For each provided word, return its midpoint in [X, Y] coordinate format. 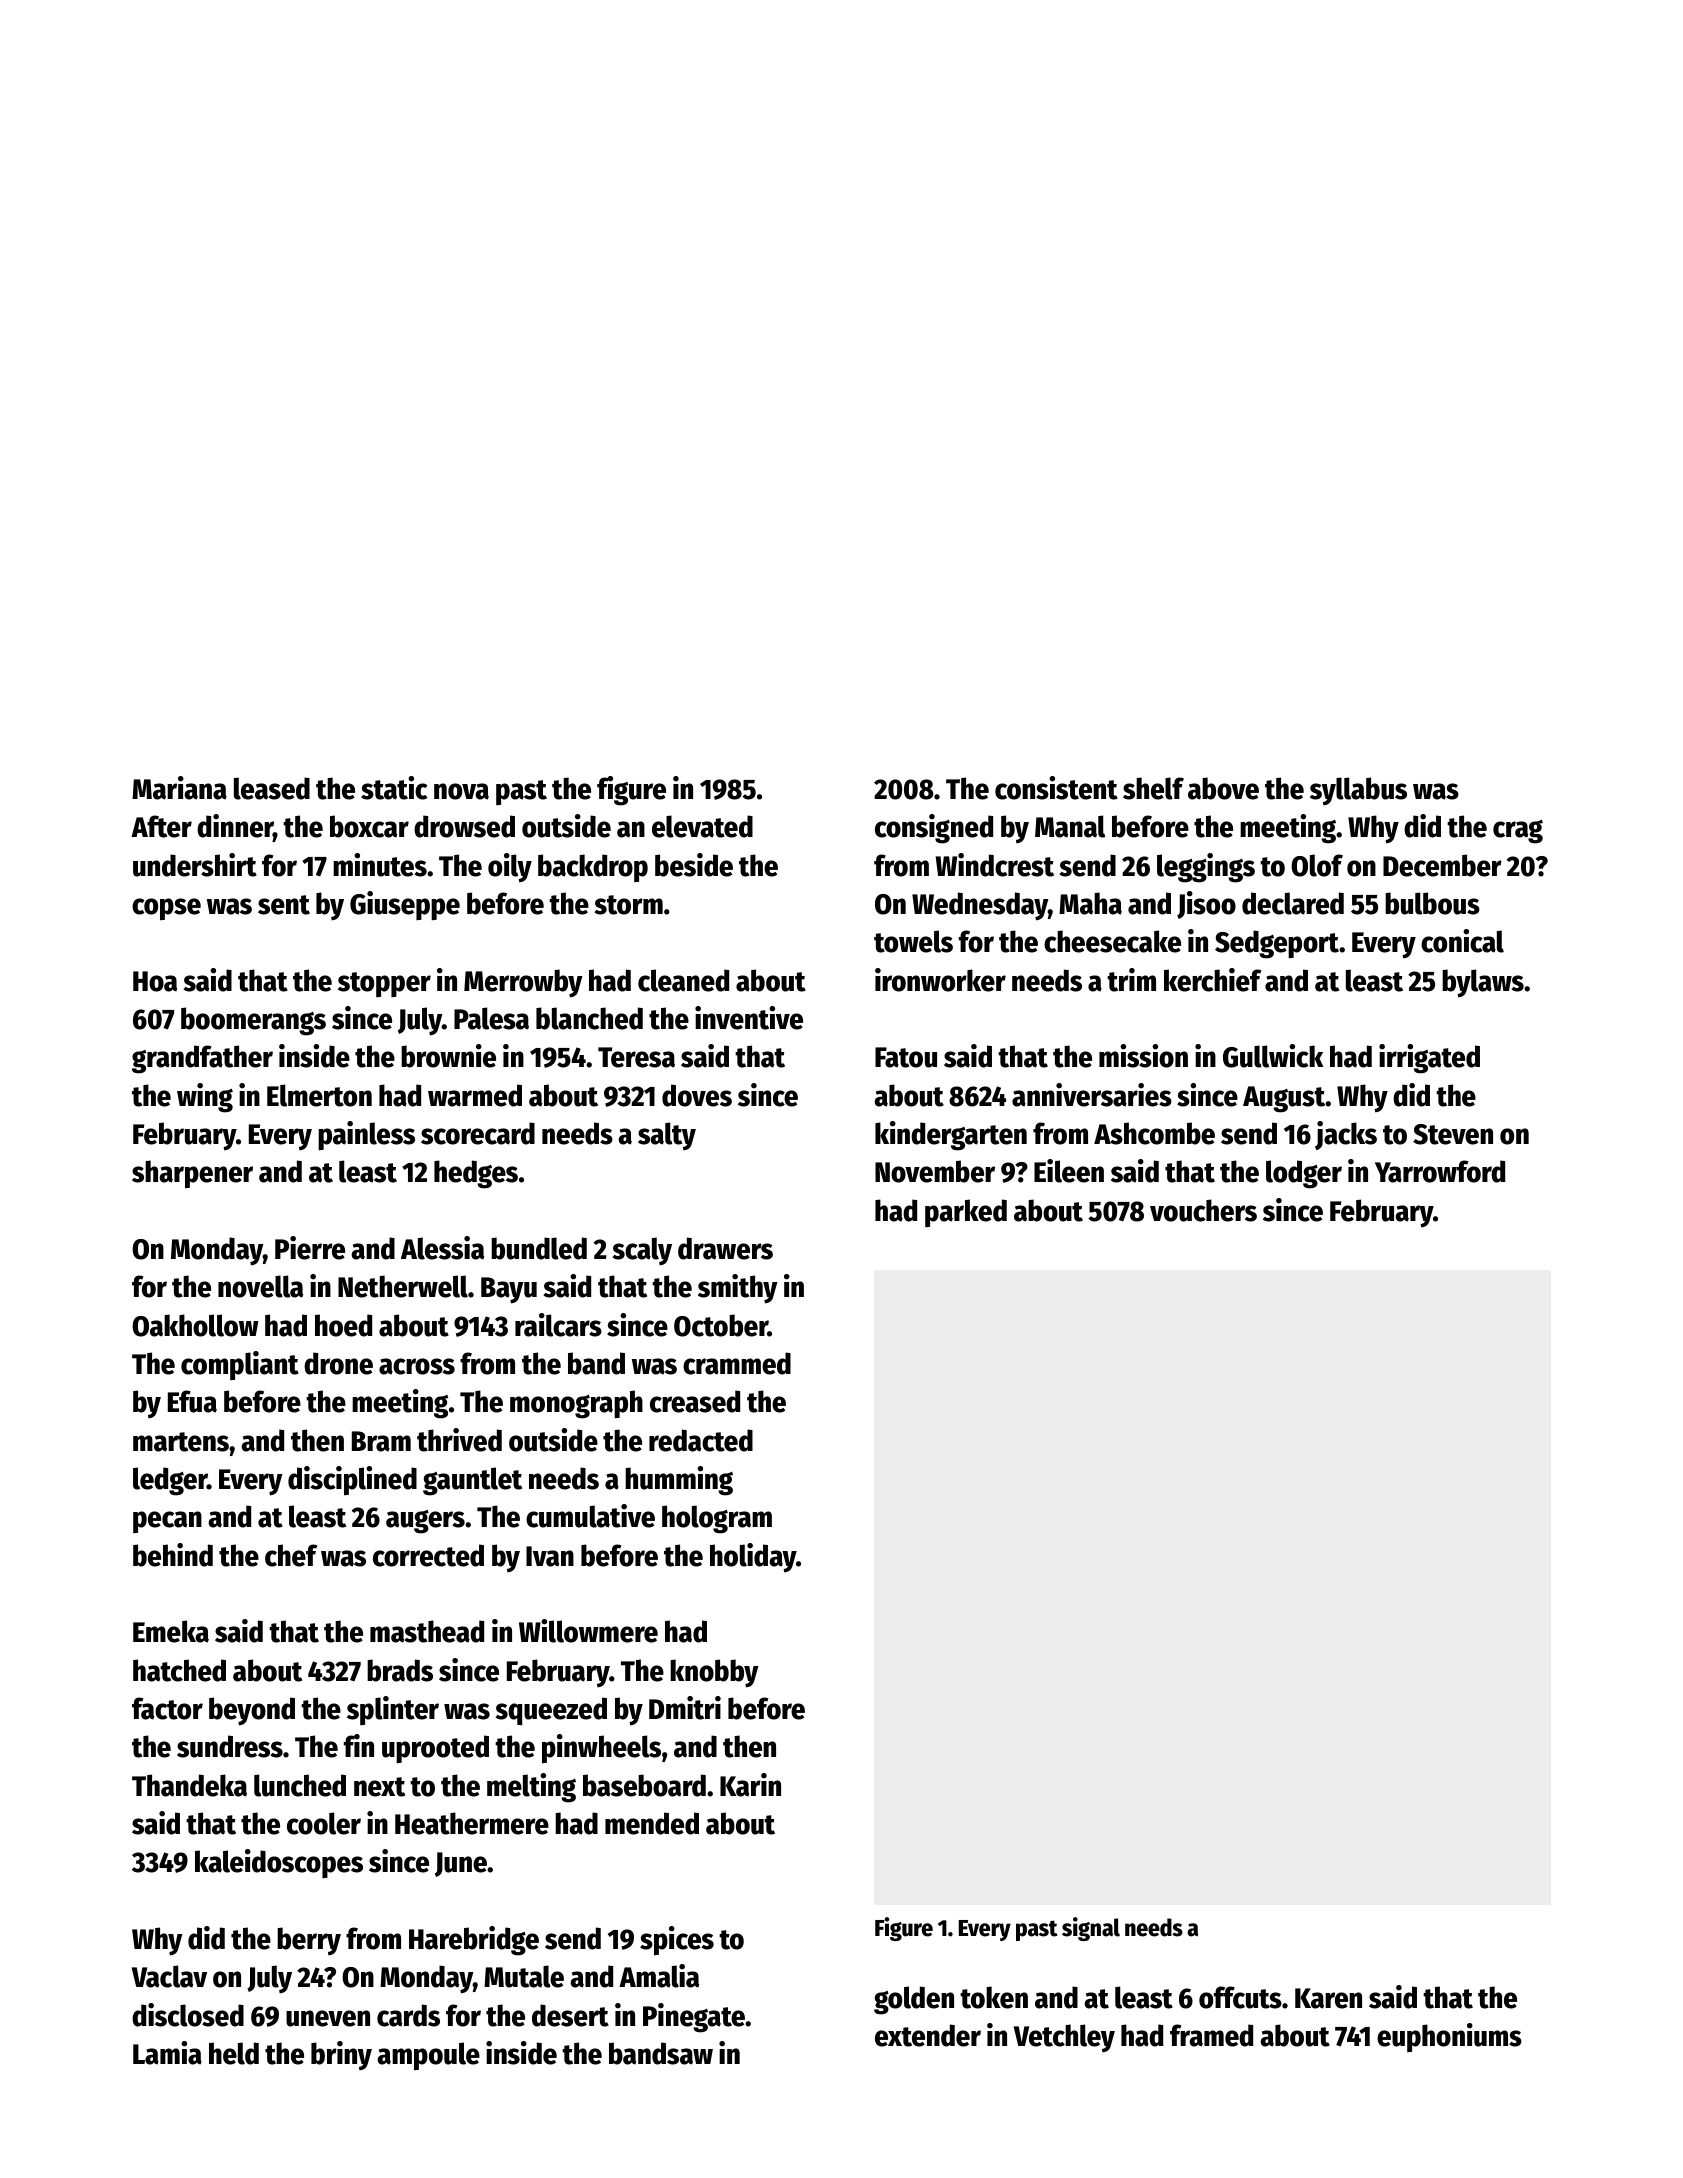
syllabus [1358, 791]
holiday [753, 1558]
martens [181, 1442]
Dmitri [685, 1708]
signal [1091, 1929]
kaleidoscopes [279, 1863]
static [394, 788]
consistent [1056, 788]
